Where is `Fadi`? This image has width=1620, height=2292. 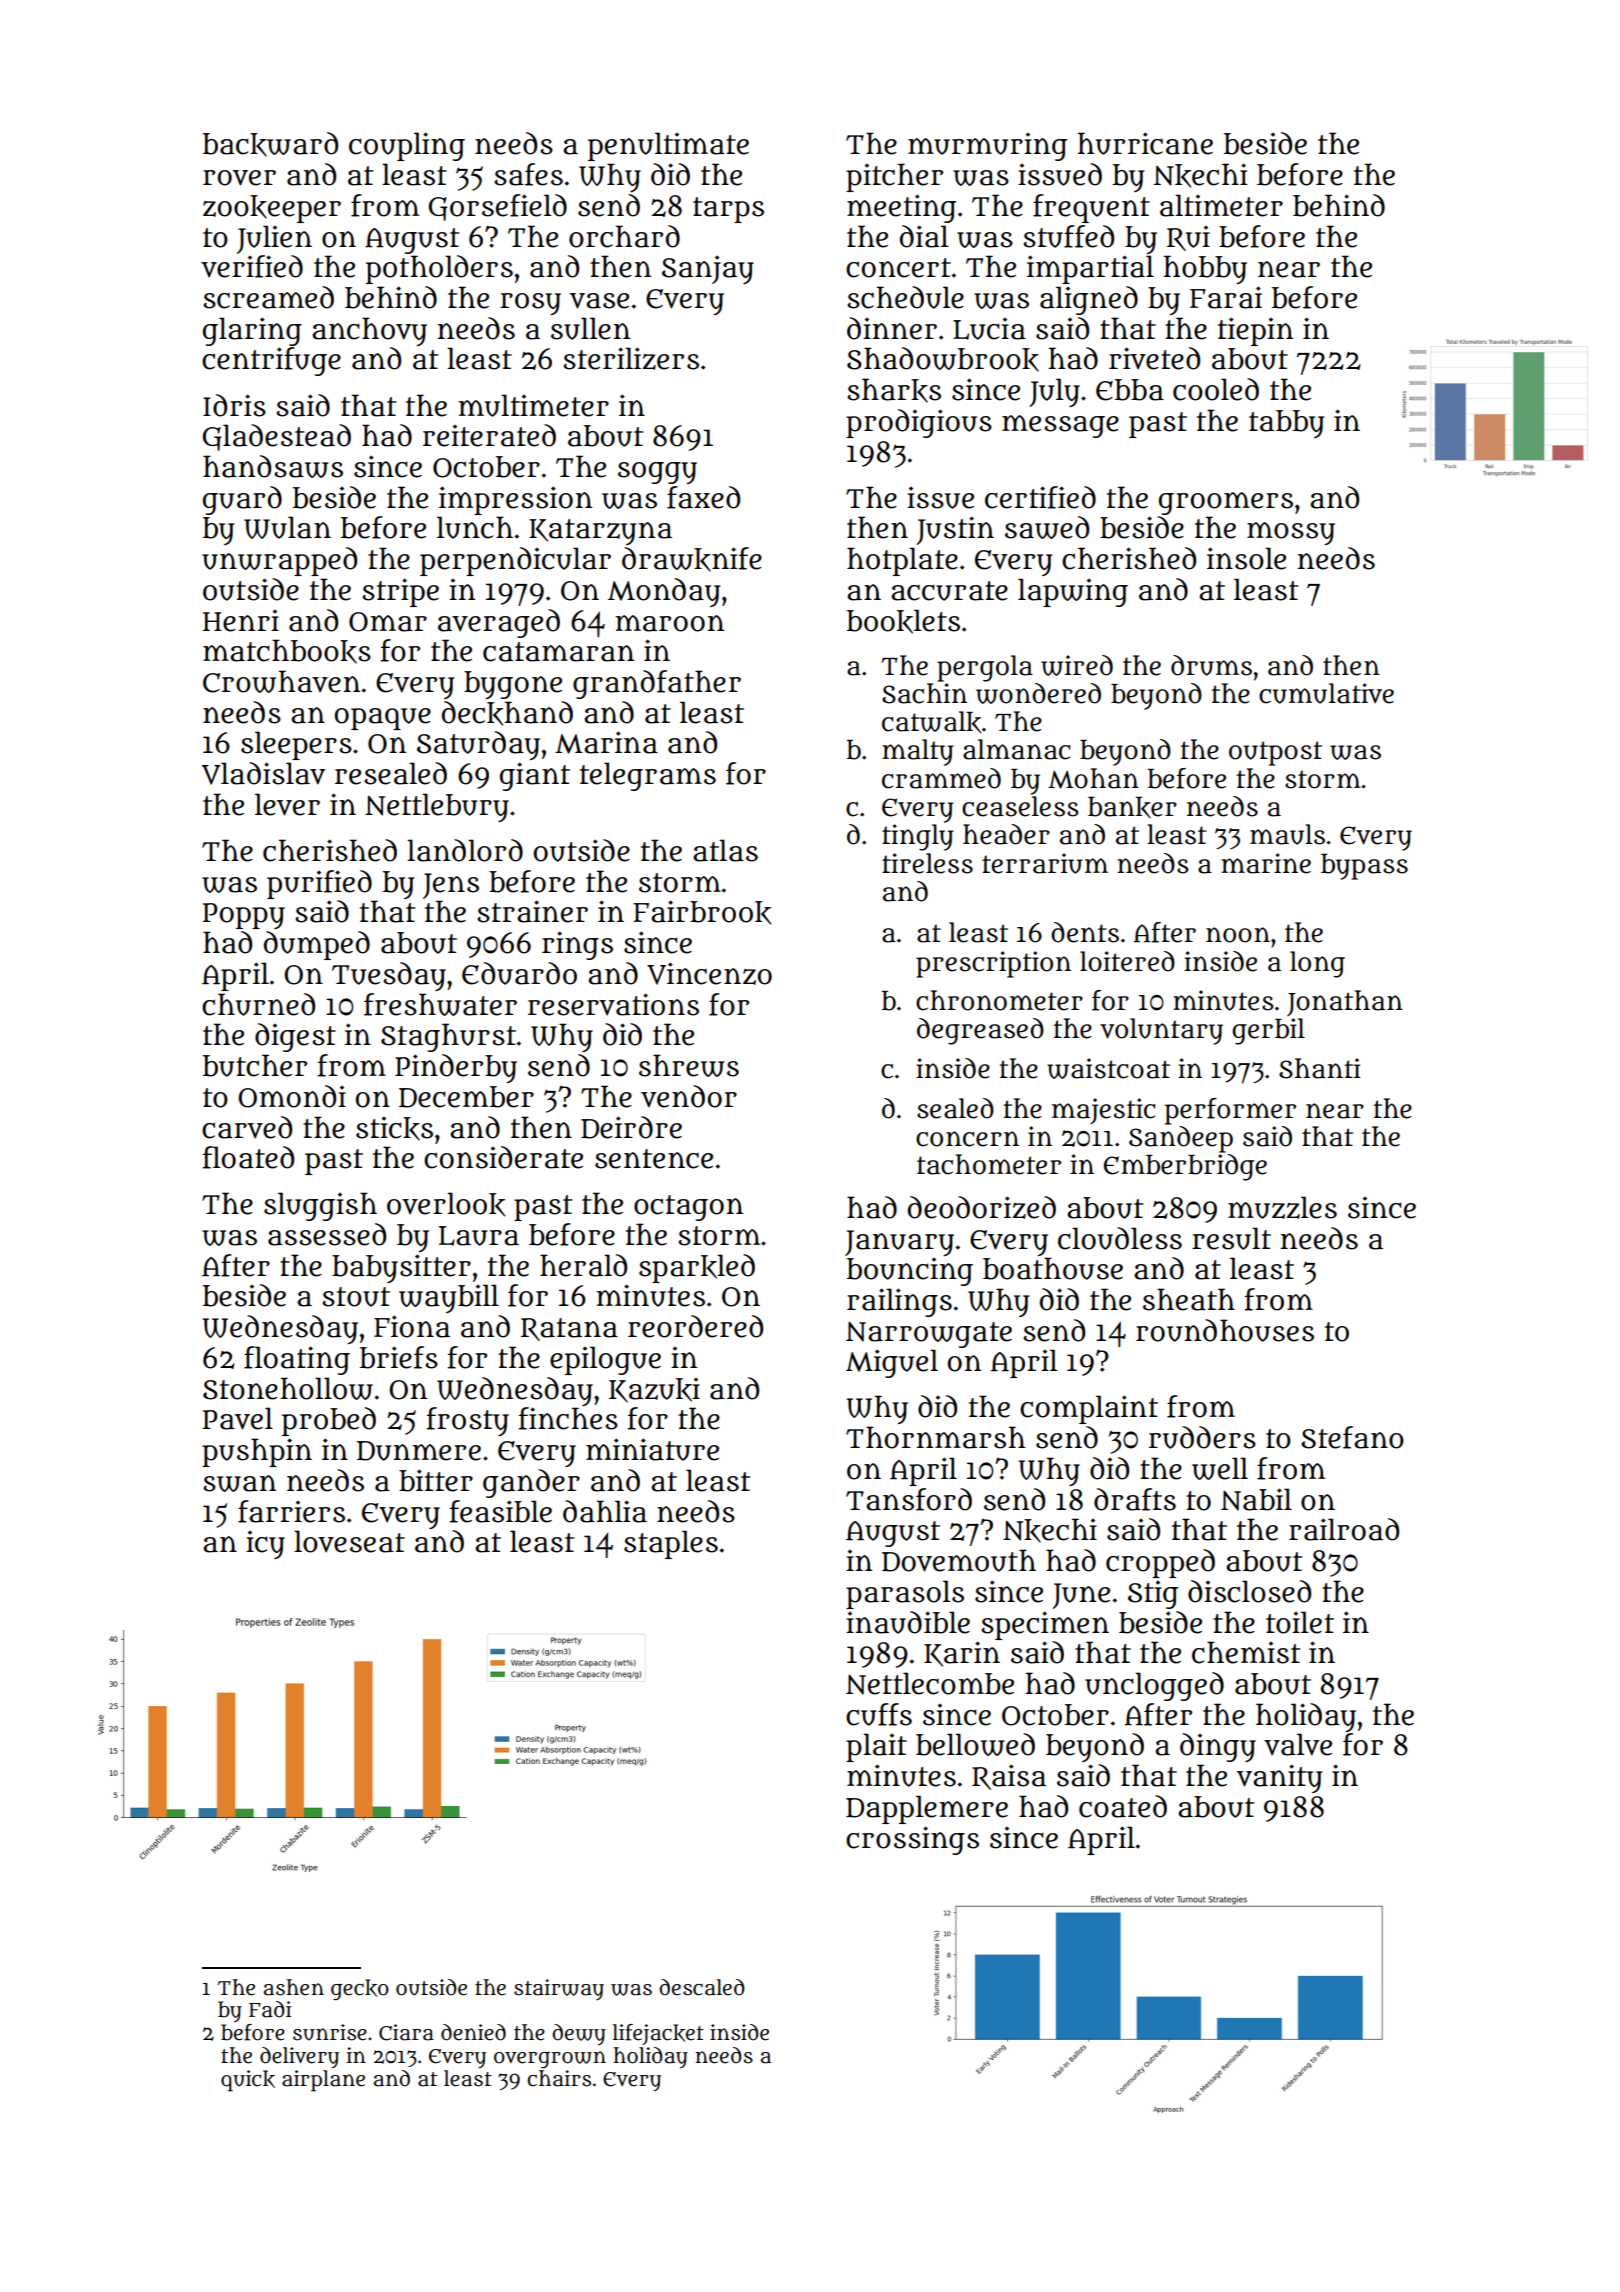
Fadi is located at coordinates (270, 2009).
